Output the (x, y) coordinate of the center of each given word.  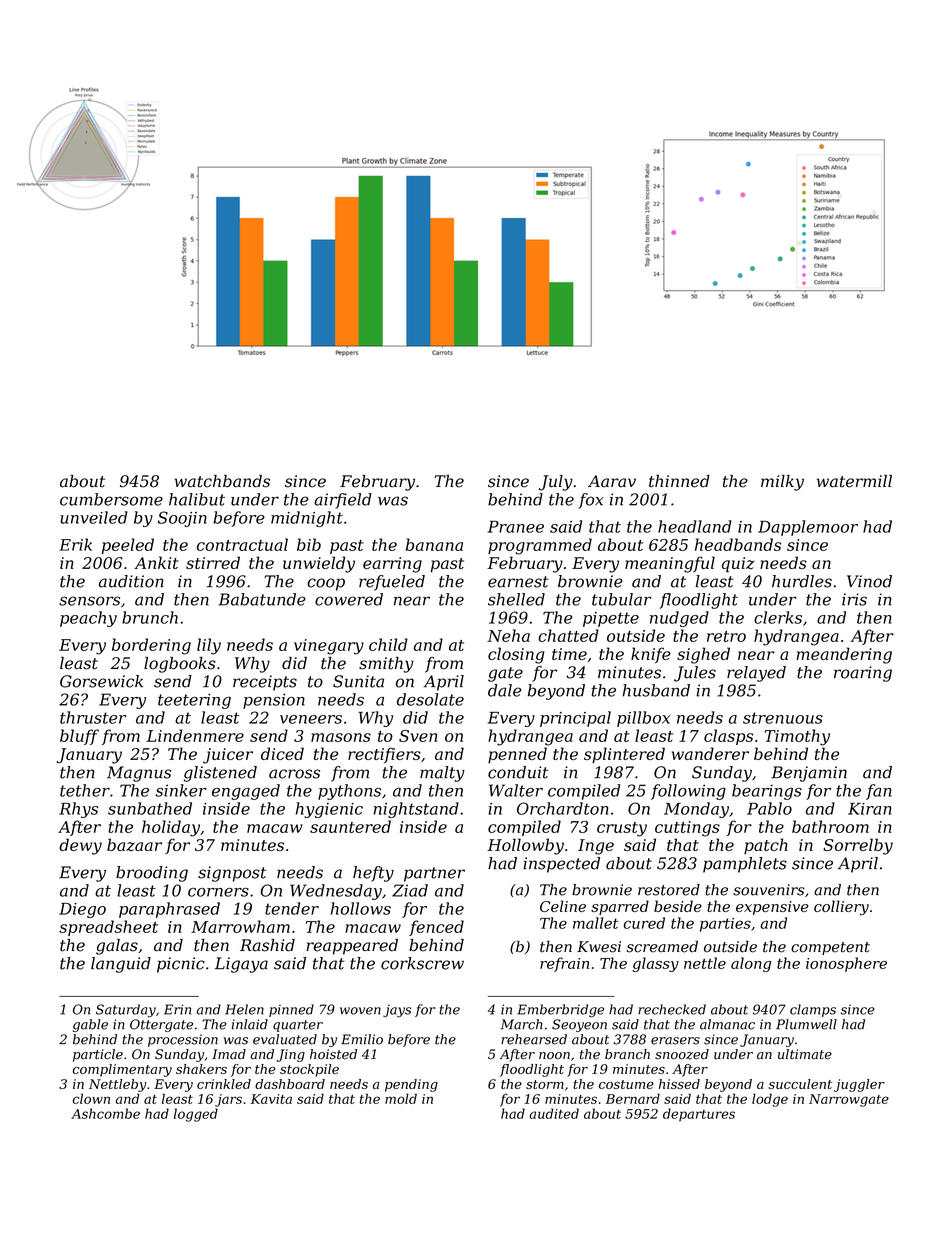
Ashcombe (105, 1113)
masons (341, 737)
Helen (244, 1009)
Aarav (612, 481)
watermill (854, 481)
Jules (695, 674)
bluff (79, 737)
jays (397, 1011)
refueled (392, 583)
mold (401, 1098)
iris (854, 599)
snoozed (682, 1054)
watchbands (222, 481)
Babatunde (262, 599)
